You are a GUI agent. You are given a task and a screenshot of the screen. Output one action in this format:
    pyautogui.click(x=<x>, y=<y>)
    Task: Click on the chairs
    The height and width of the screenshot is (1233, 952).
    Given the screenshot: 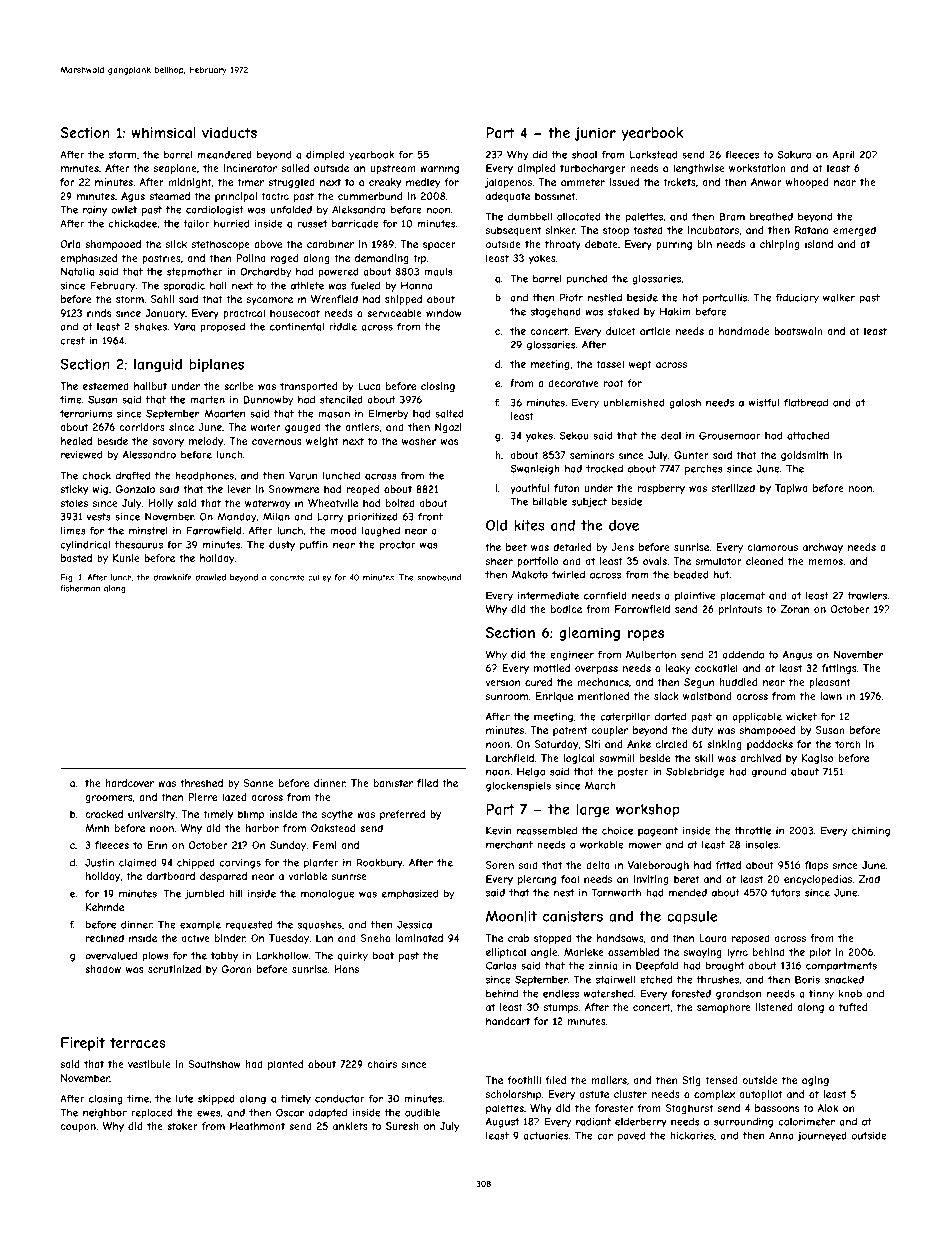 What is the action you would take?
    pyautogui.click(x=382, y=1064)
